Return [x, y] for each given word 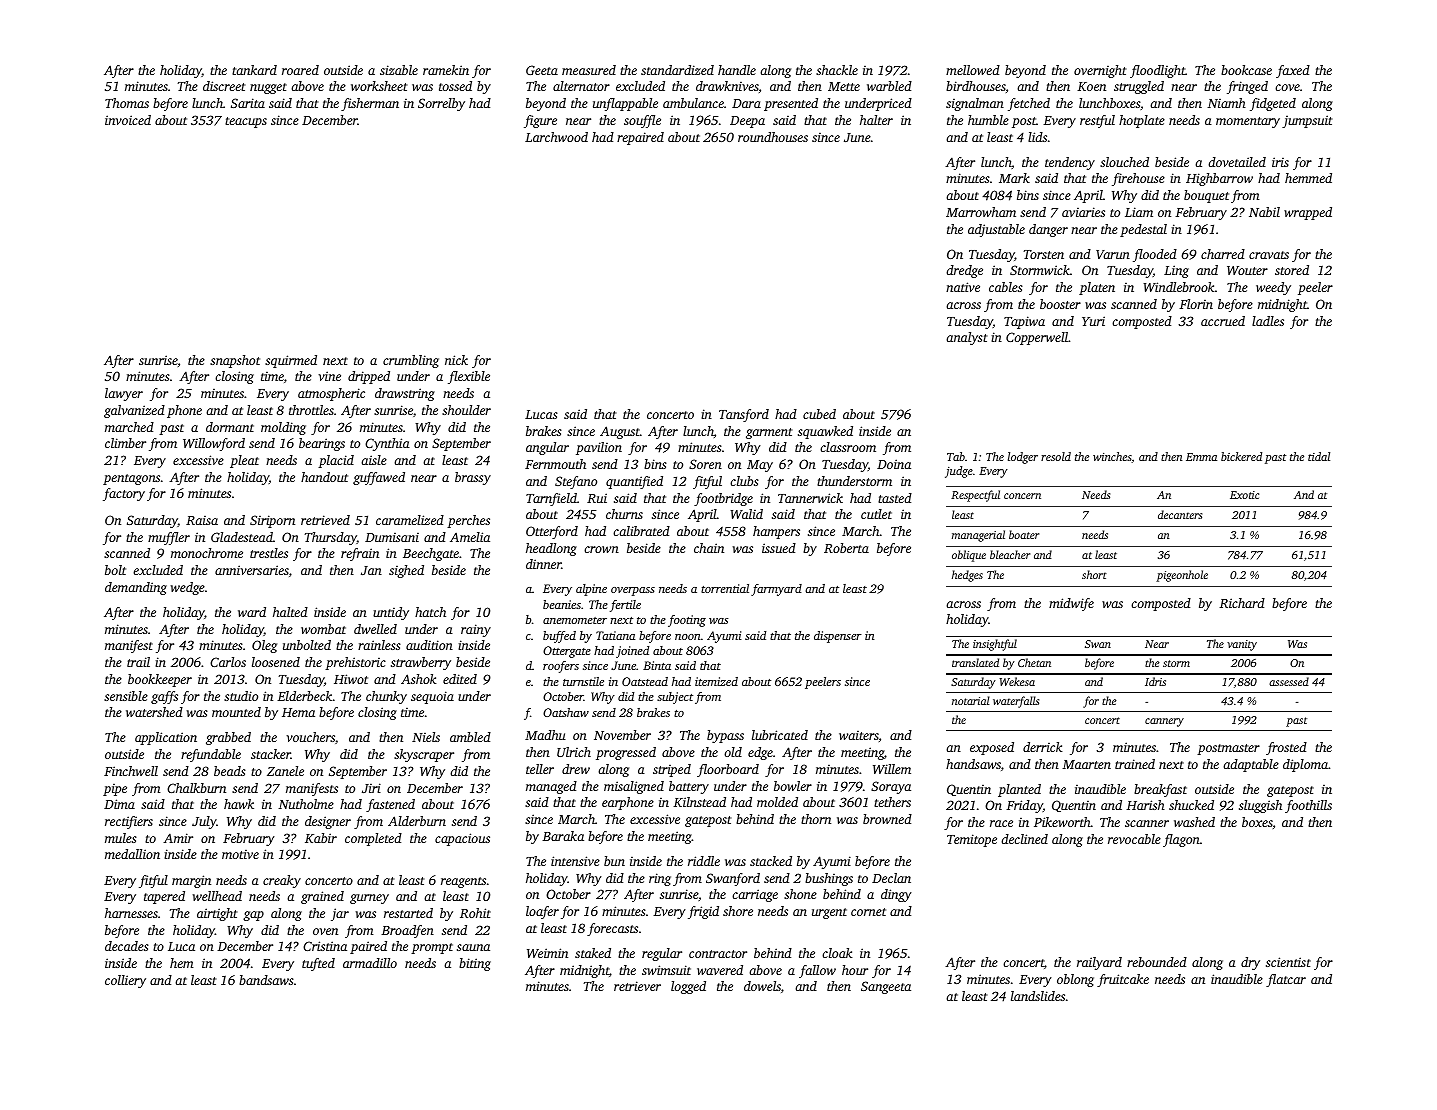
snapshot [235, 361]
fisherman [370, 104]
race [1001, 823]
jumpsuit [1307, 121]
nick [456, 360]
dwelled [375, 629]
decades [127, 946]
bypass [725, 736]
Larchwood [556, 137]
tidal [1319, 456]
